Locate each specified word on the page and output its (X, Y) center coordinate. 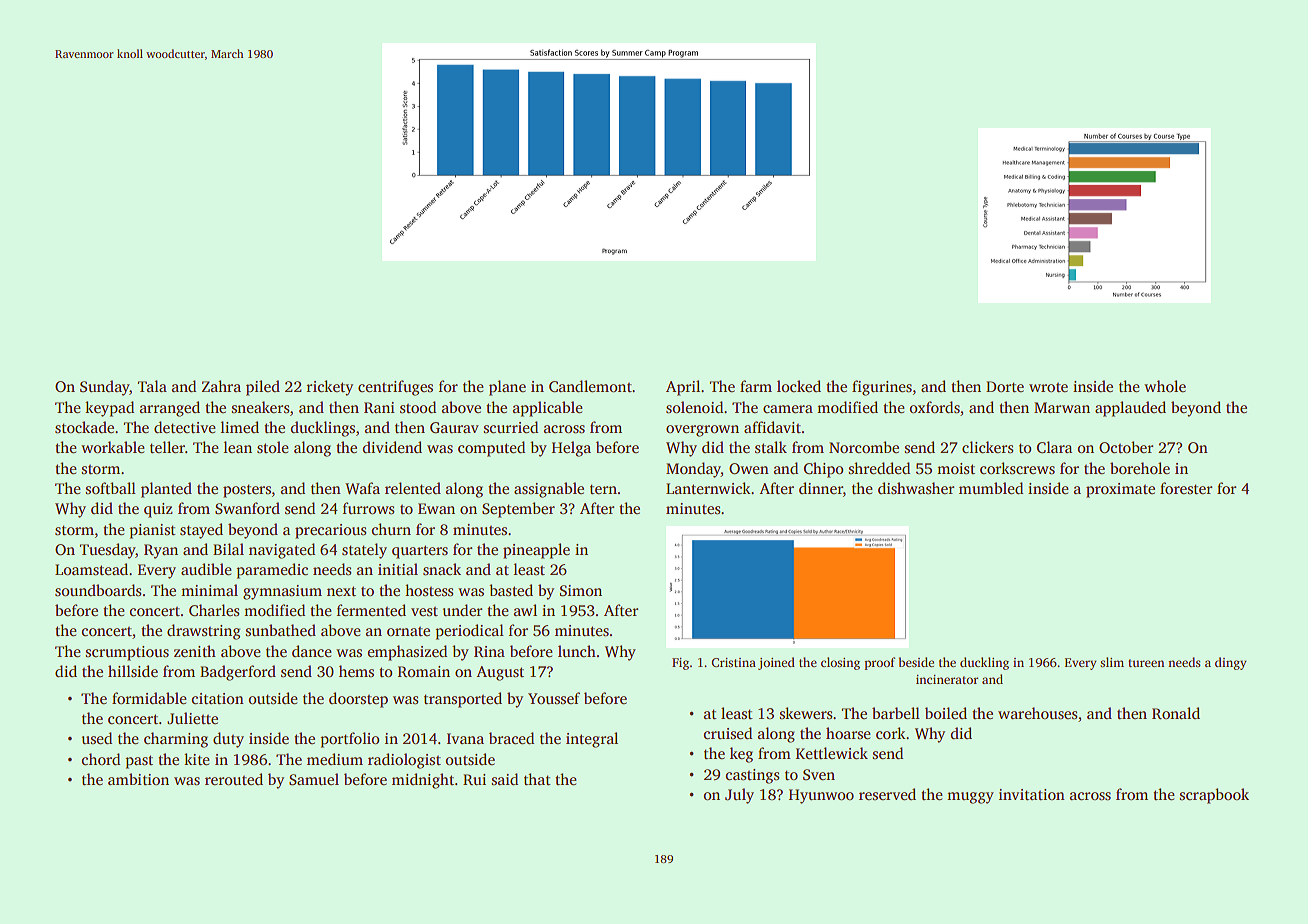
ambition (138, 779)
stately (364, 551)
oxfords (934, 407)
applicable (548, 409)
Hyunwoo (821, 796)
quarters (420, 552)
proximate (1120, 490)
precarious (331, 531)
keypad (109, 409)
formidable (149, 698)
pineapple (536, 551)
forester (1186, 488)
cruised (727, 733)
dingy (1231, 663)
